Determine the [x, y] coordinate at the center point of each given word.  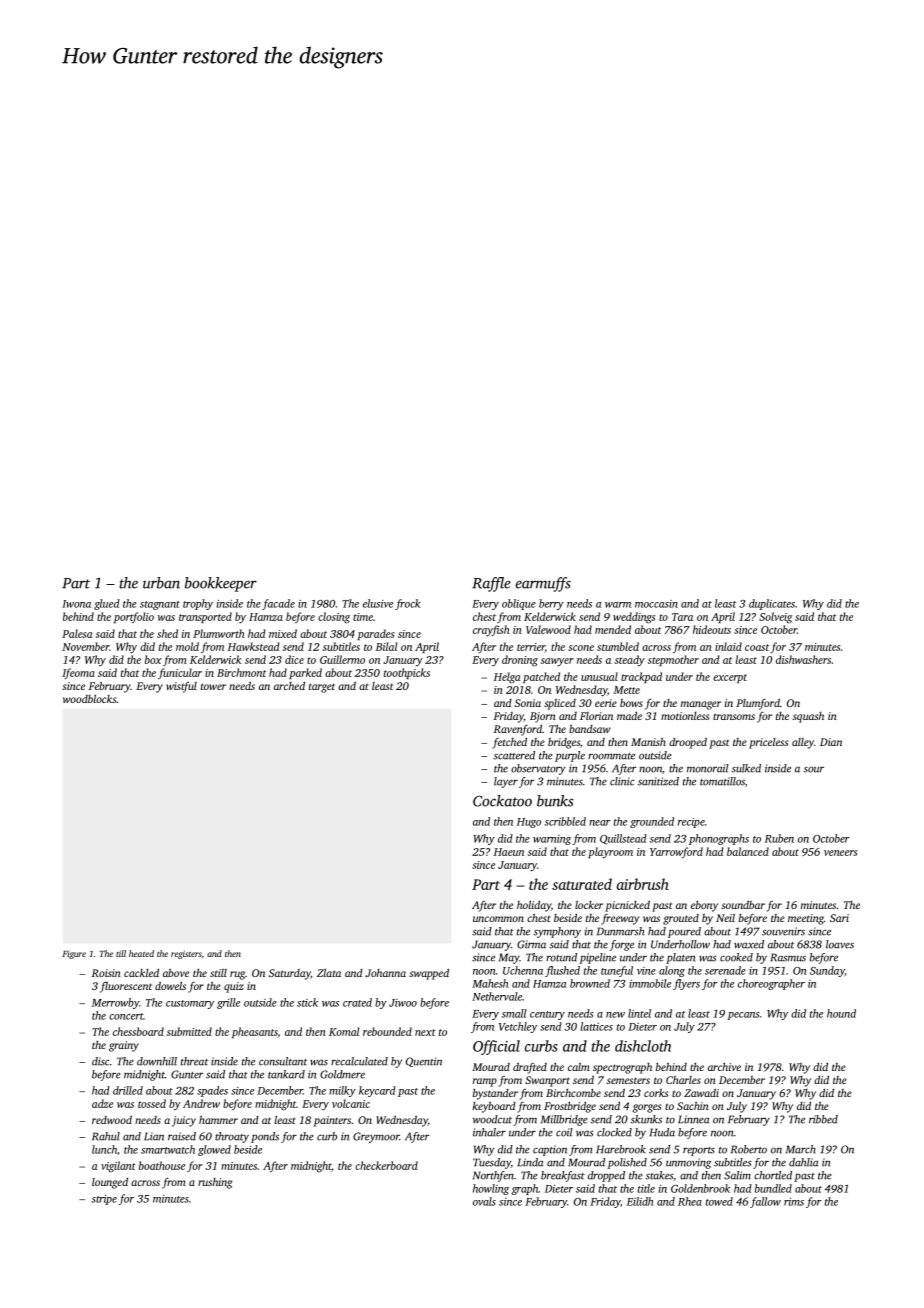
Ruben [779, 838]
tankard [286, 1074]
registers [186, 954]
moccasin [656, 604]
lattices [596, 1026]
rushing [215, 1183]
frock [408, 604]
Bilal [386, 646]
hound [841, 1013]
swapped [429, 974]
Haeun [509, 852]
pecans [743, 1016]
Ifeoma [78, 673]
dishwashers [803, 659]
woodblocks [89, 699]
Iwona [76, 604]
